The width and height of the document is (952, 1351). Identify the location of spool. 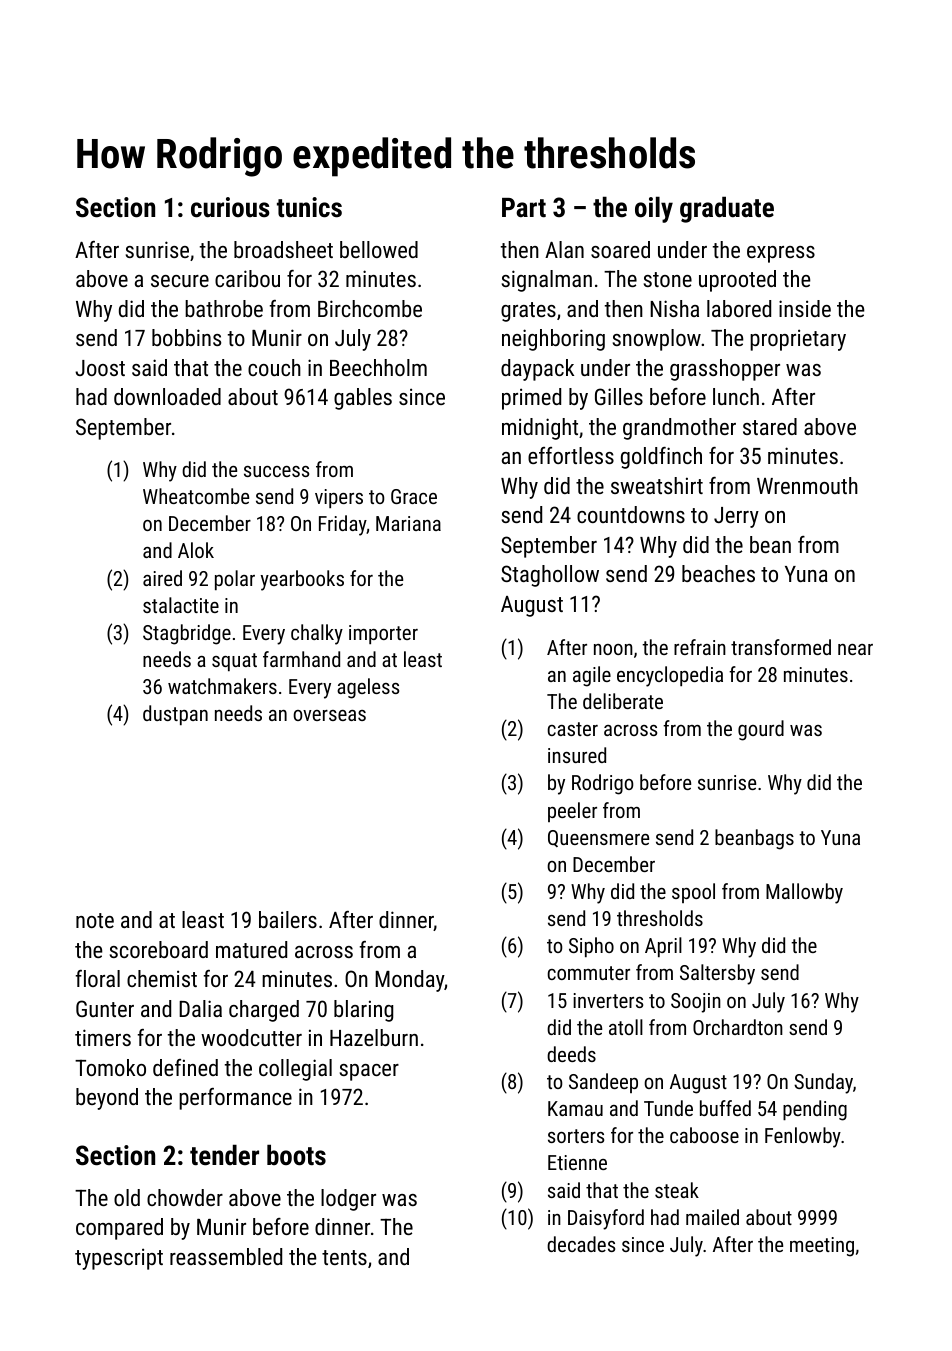
(693, 893).
